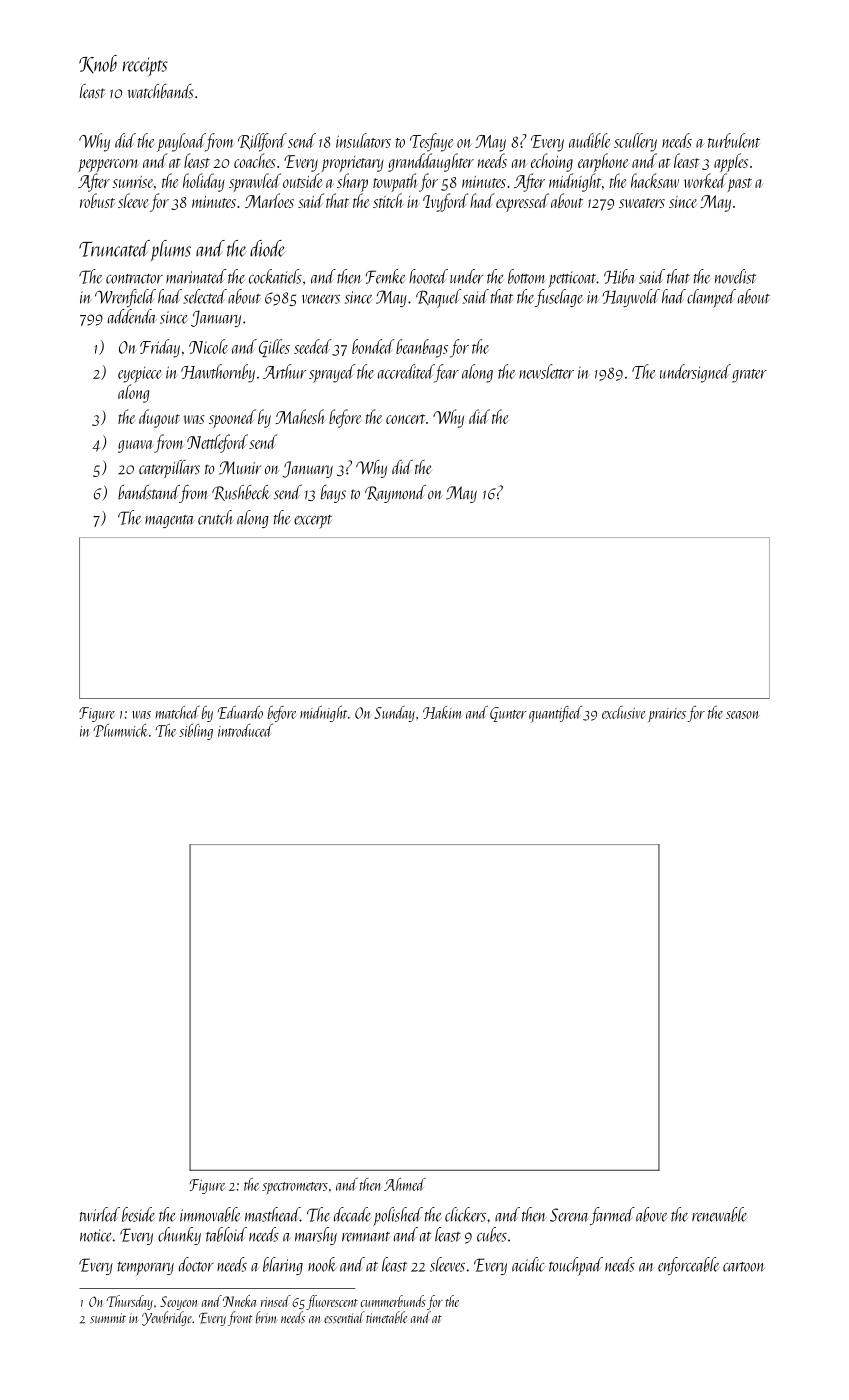  Describe the element at coordinates (216, 517) in the image. I see `crutch` at that location.
